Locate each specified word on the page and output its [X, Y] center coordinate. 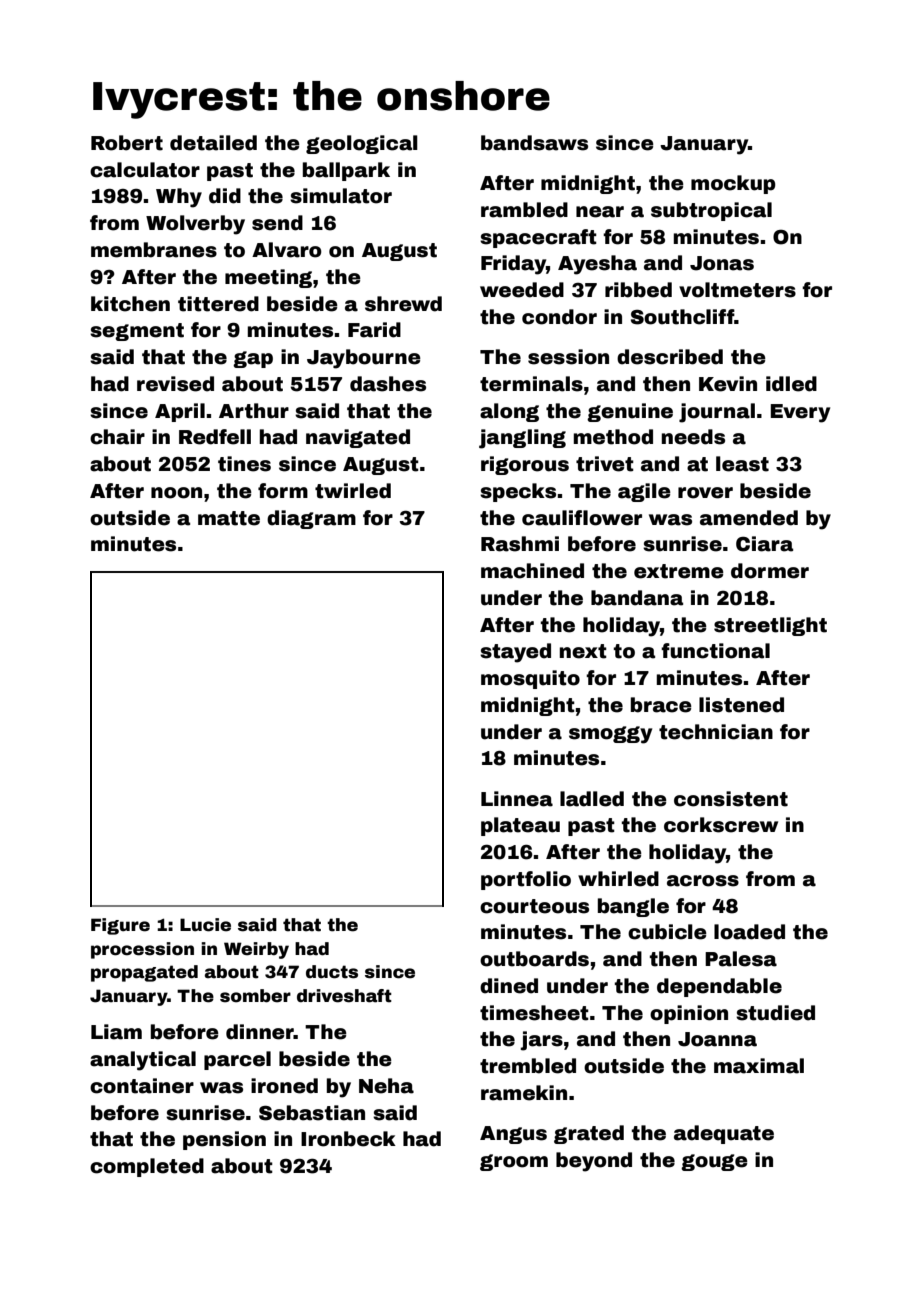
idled [791, 384]
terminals [531, 384]
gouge [714, 1162]
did [225, 196]
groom [514, 1162]
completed [147, 1167]
